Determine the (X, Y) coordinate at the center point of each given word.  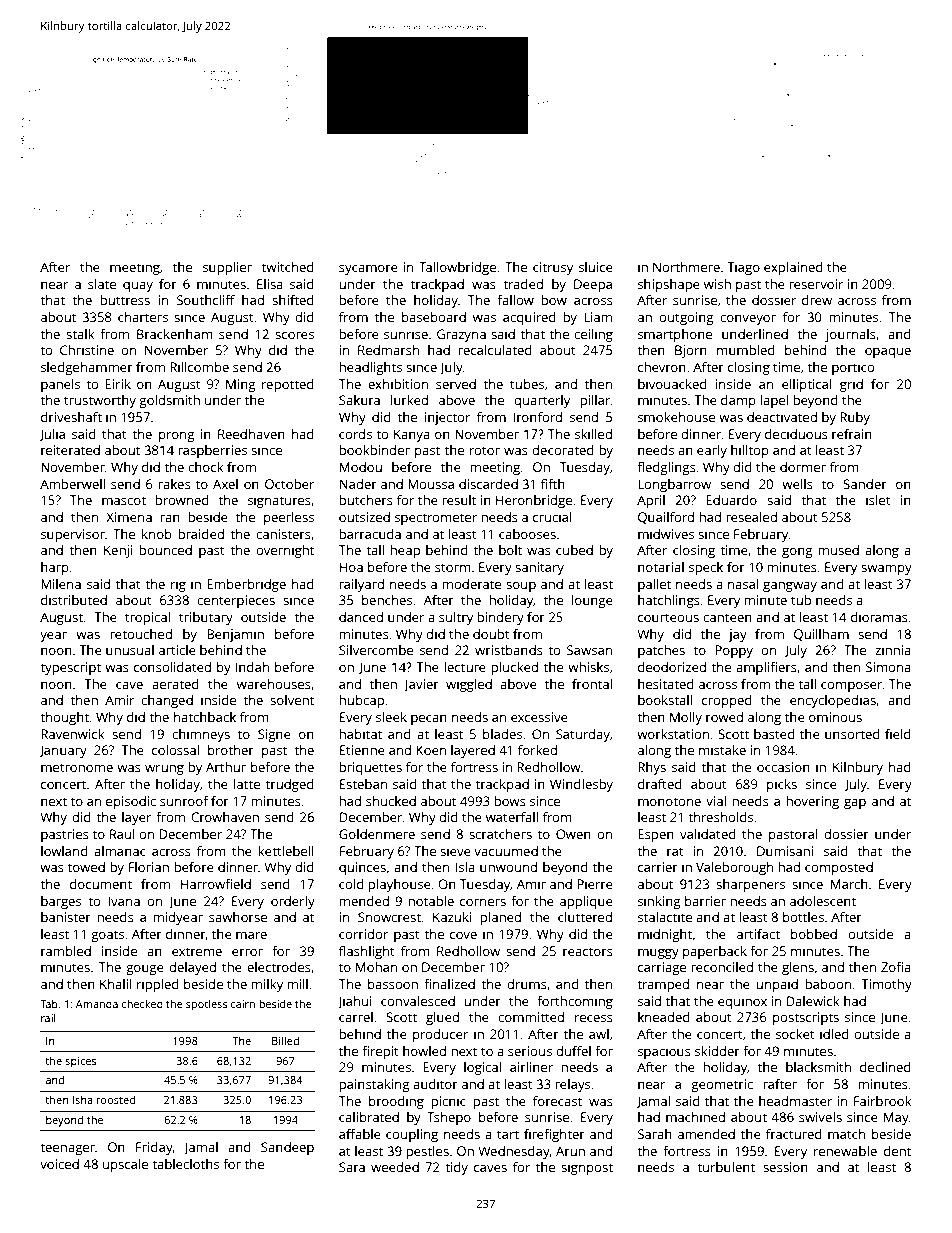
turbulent (726, 1167)
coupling (412, 1135)
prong (177, 437)
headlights (370, 368)
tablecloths (185, 1164)
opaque (888, 353)
